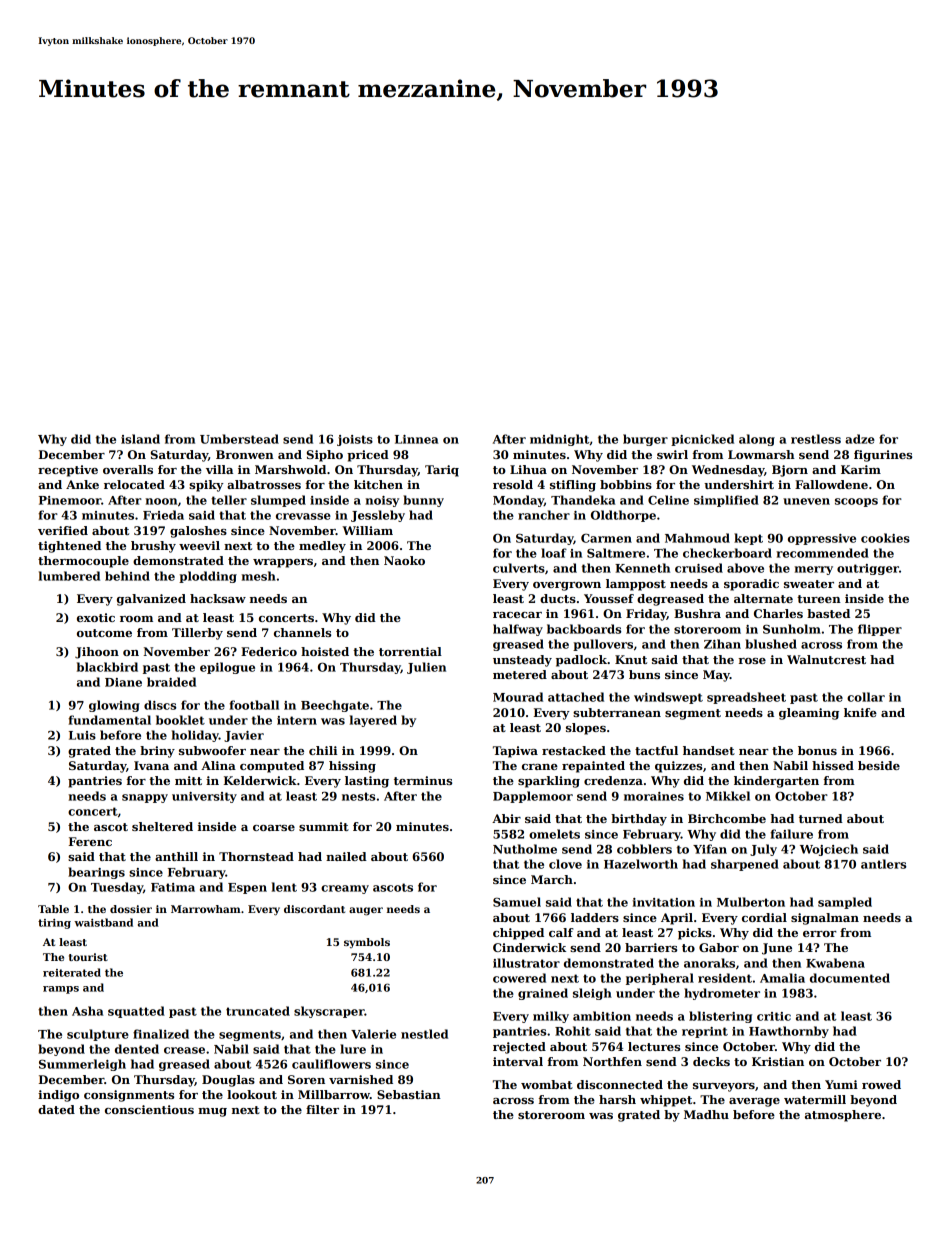 The height and width of the image is (1233, 952). I want to click on dented, so click(137, 1049).
